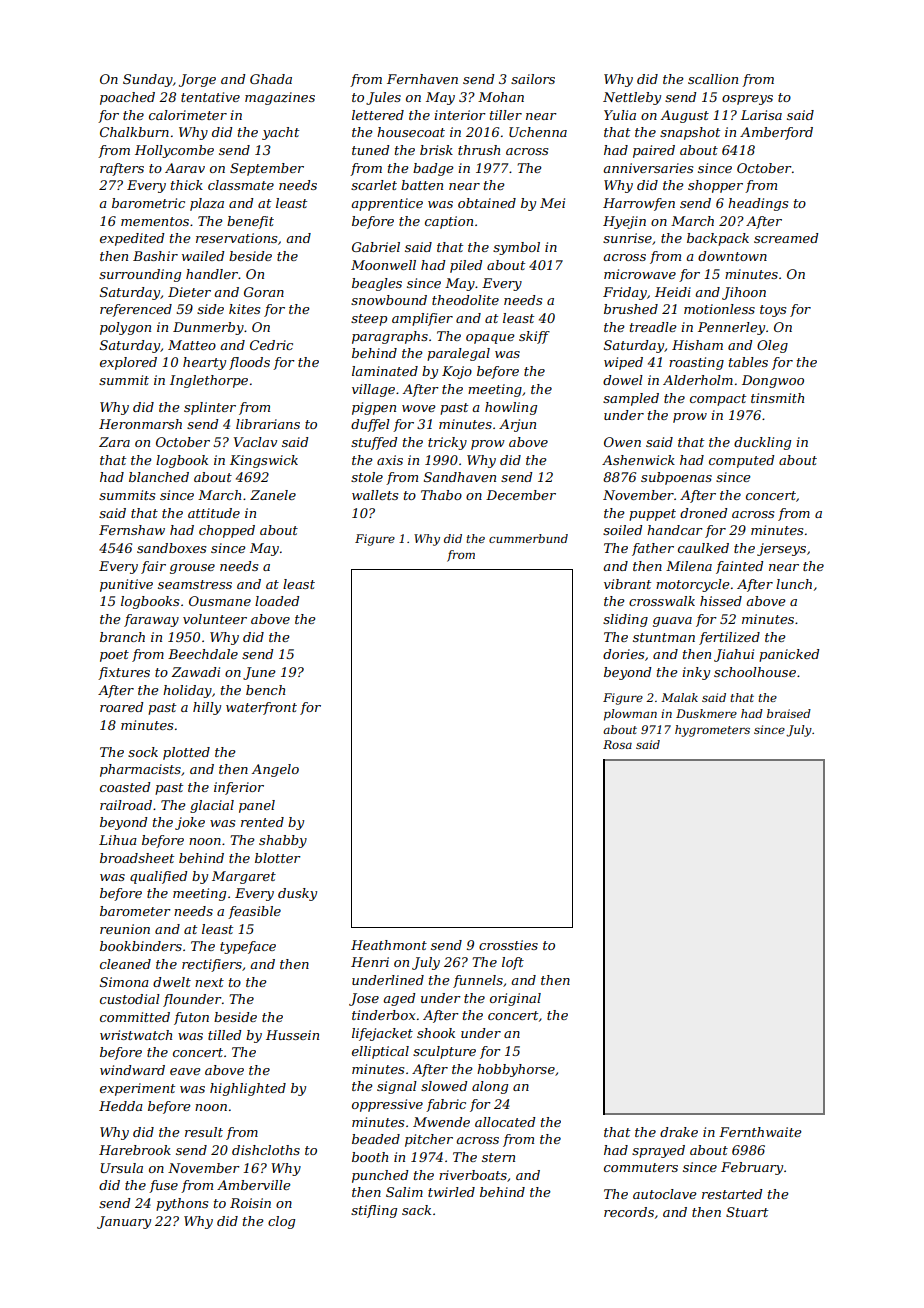 This screenshot has width=924, height=1308. Describe the element at coordinates (511, 408) in the screenshot. I see `howling` at that location.
